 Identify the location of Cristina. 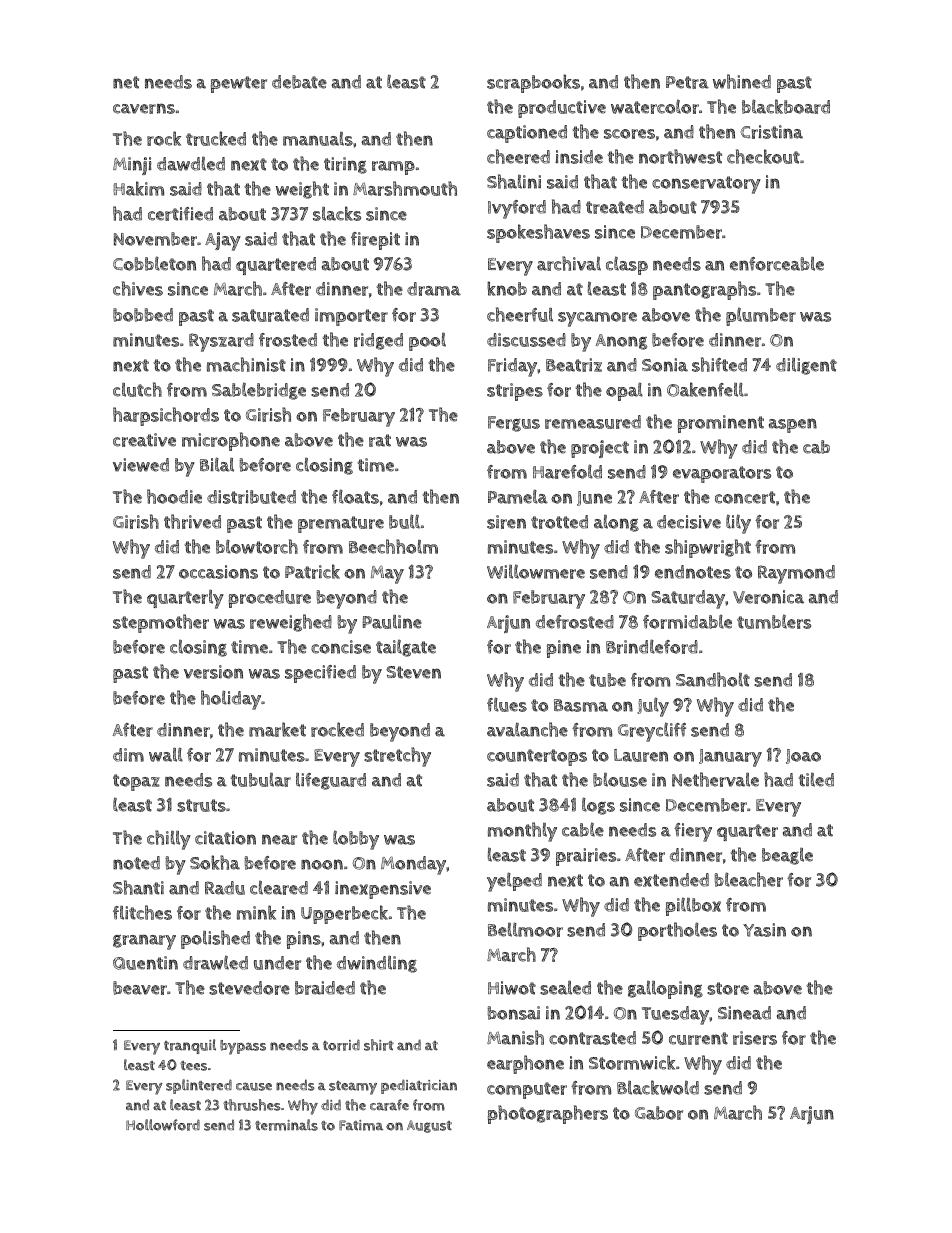
(771, 132).
